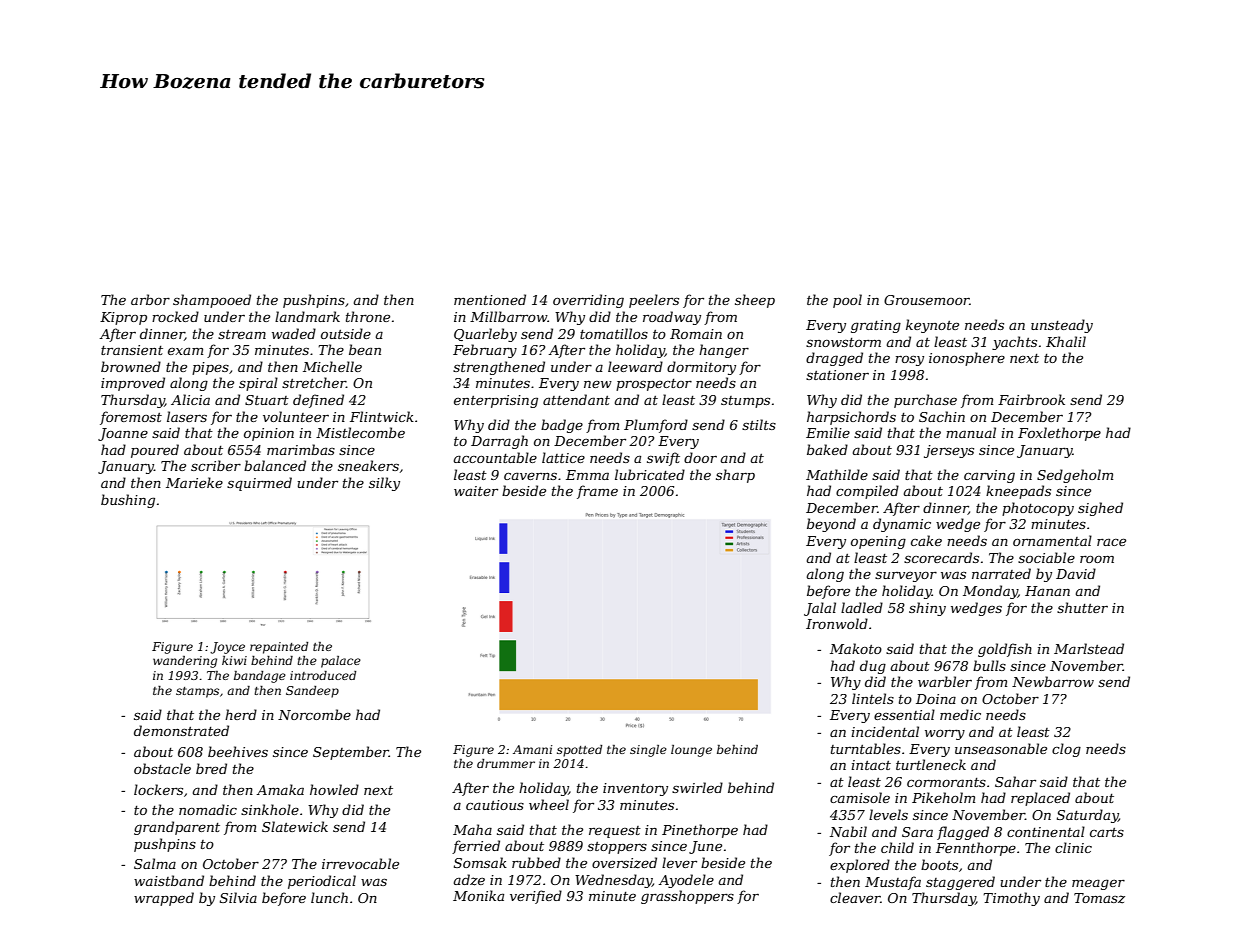 The image size is (1233, 952). I want to click on door, so click(700, 457).
